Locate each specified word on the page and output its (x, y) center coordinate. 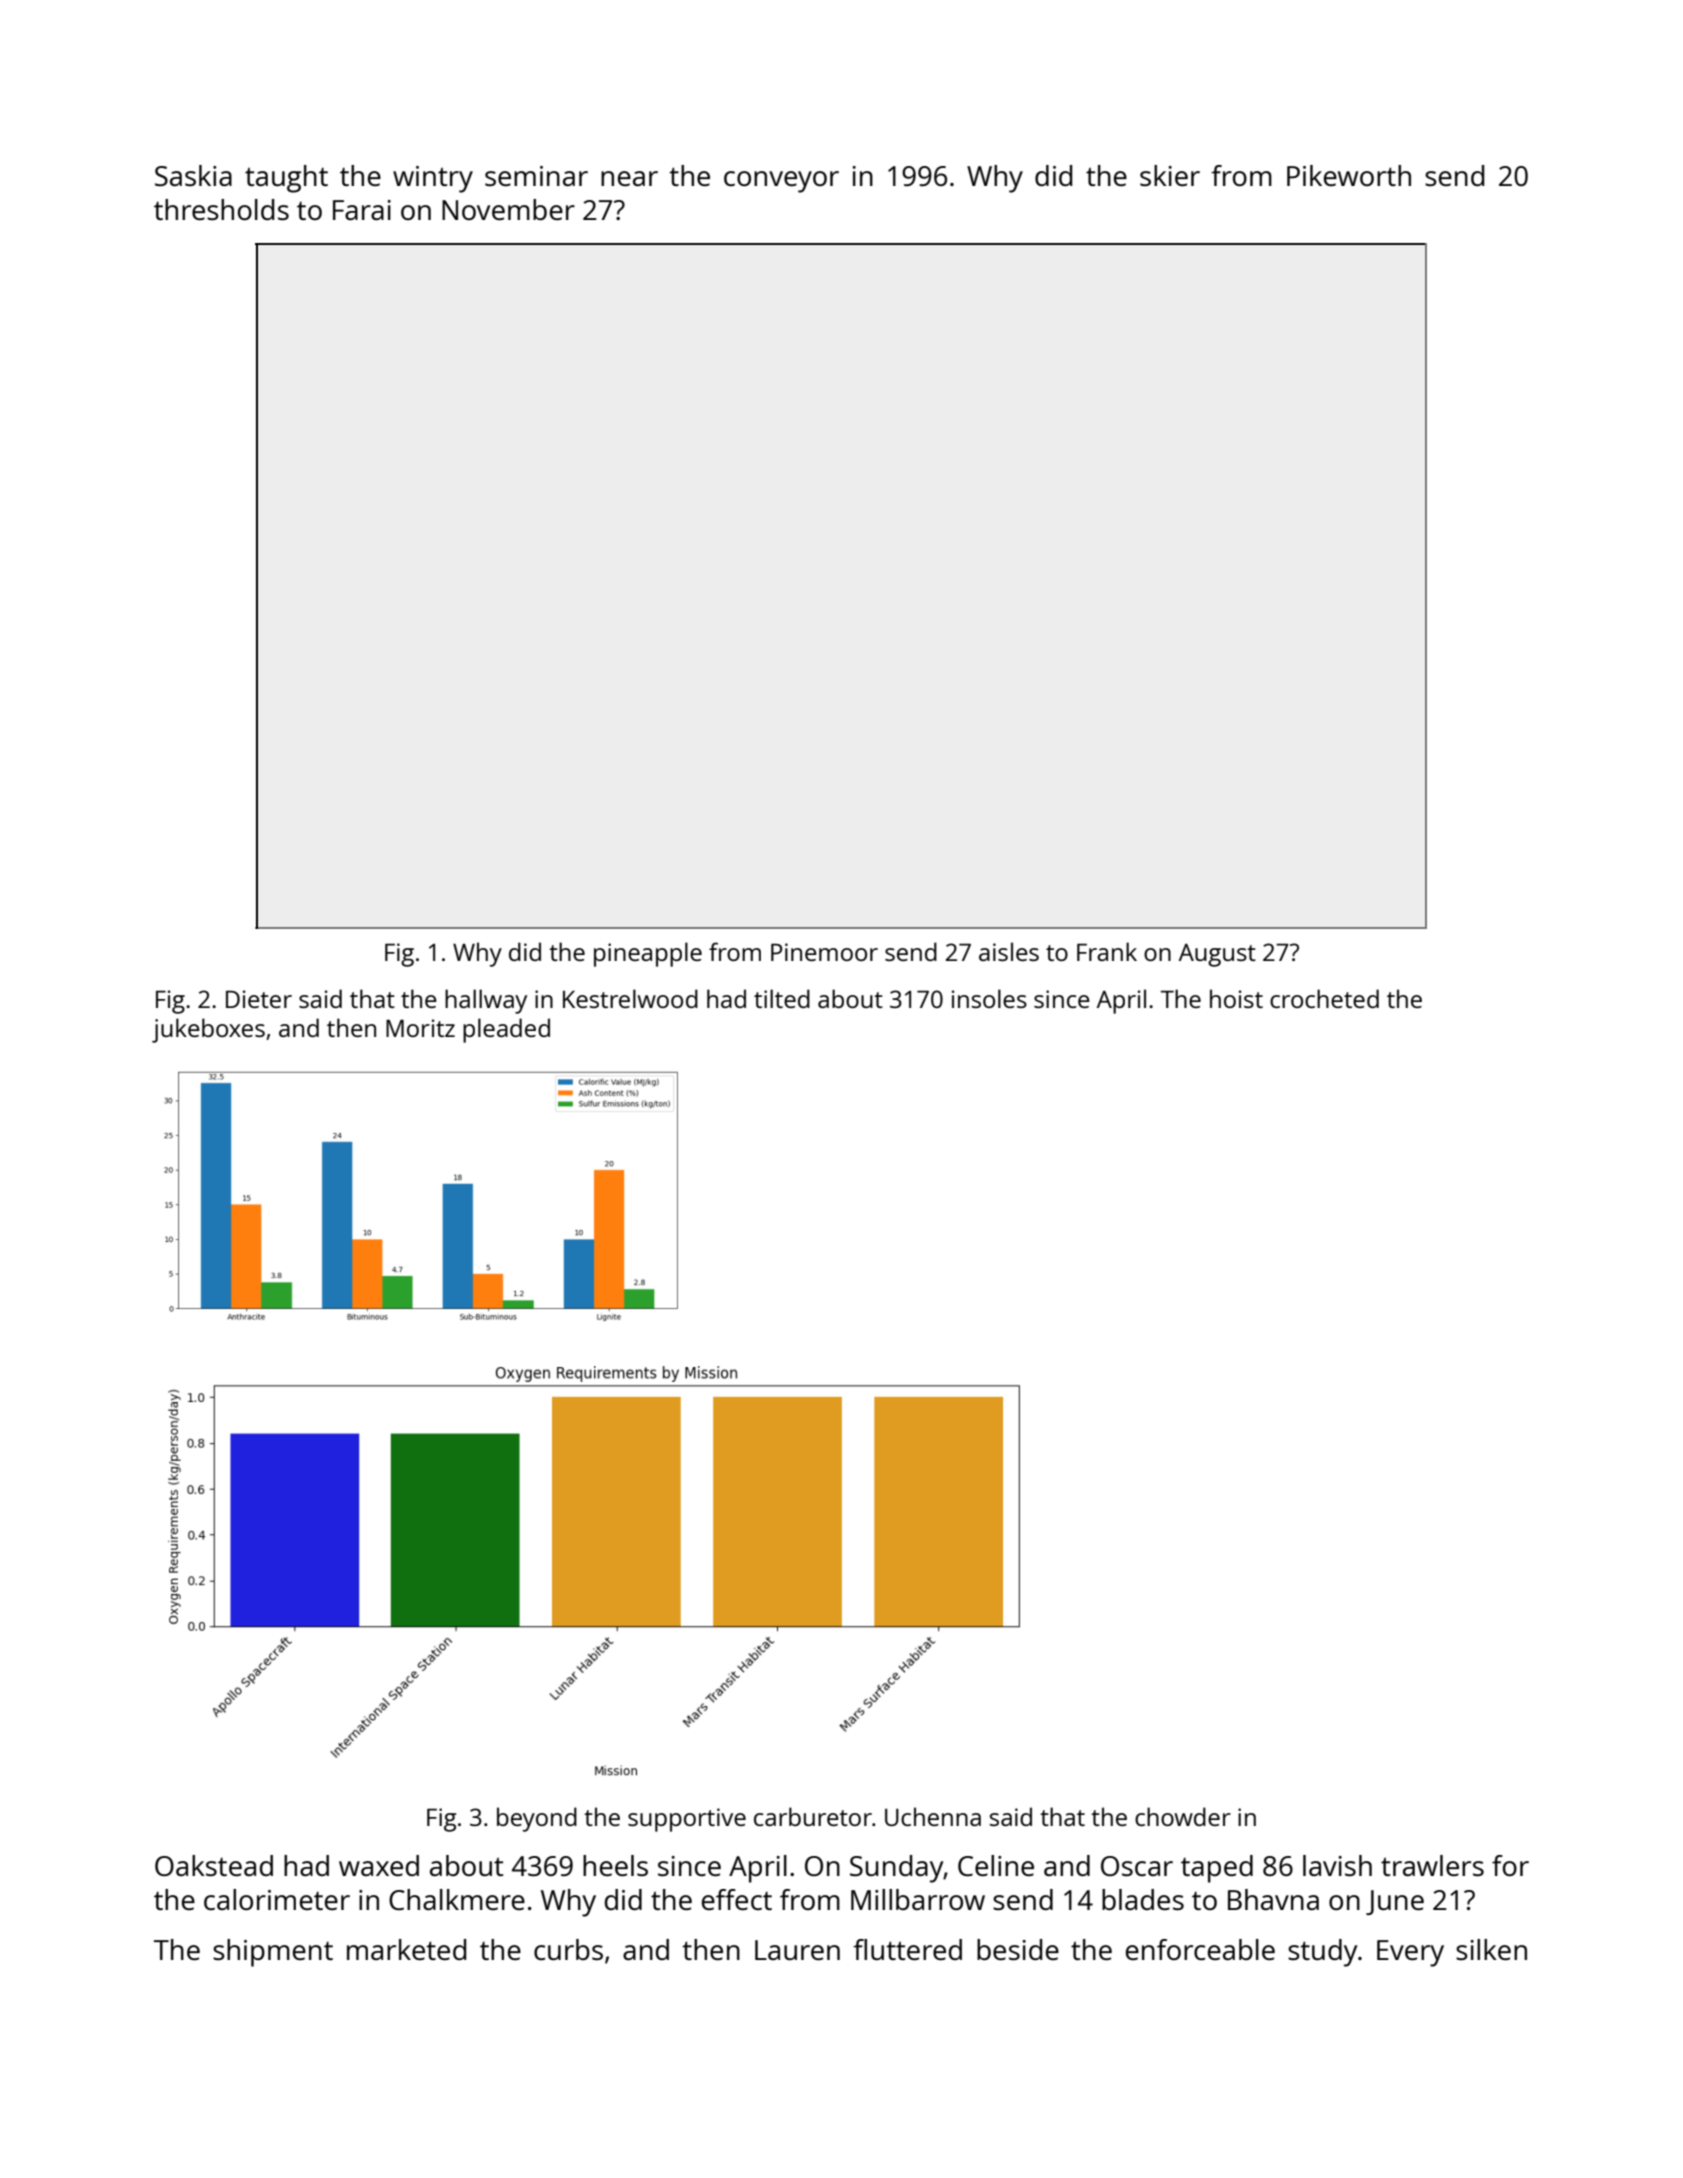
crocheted (1324, 998)
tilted (782, 998)
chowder (1183, 1816)
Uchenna (933, 1816)
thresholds (221, 209)
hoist (1236, 998)
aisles (1009, 951)
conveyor (781, 182)
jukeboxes (208, 1030)
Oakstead (214, 1865)
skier (1170, 175)
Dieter (259, 999)
